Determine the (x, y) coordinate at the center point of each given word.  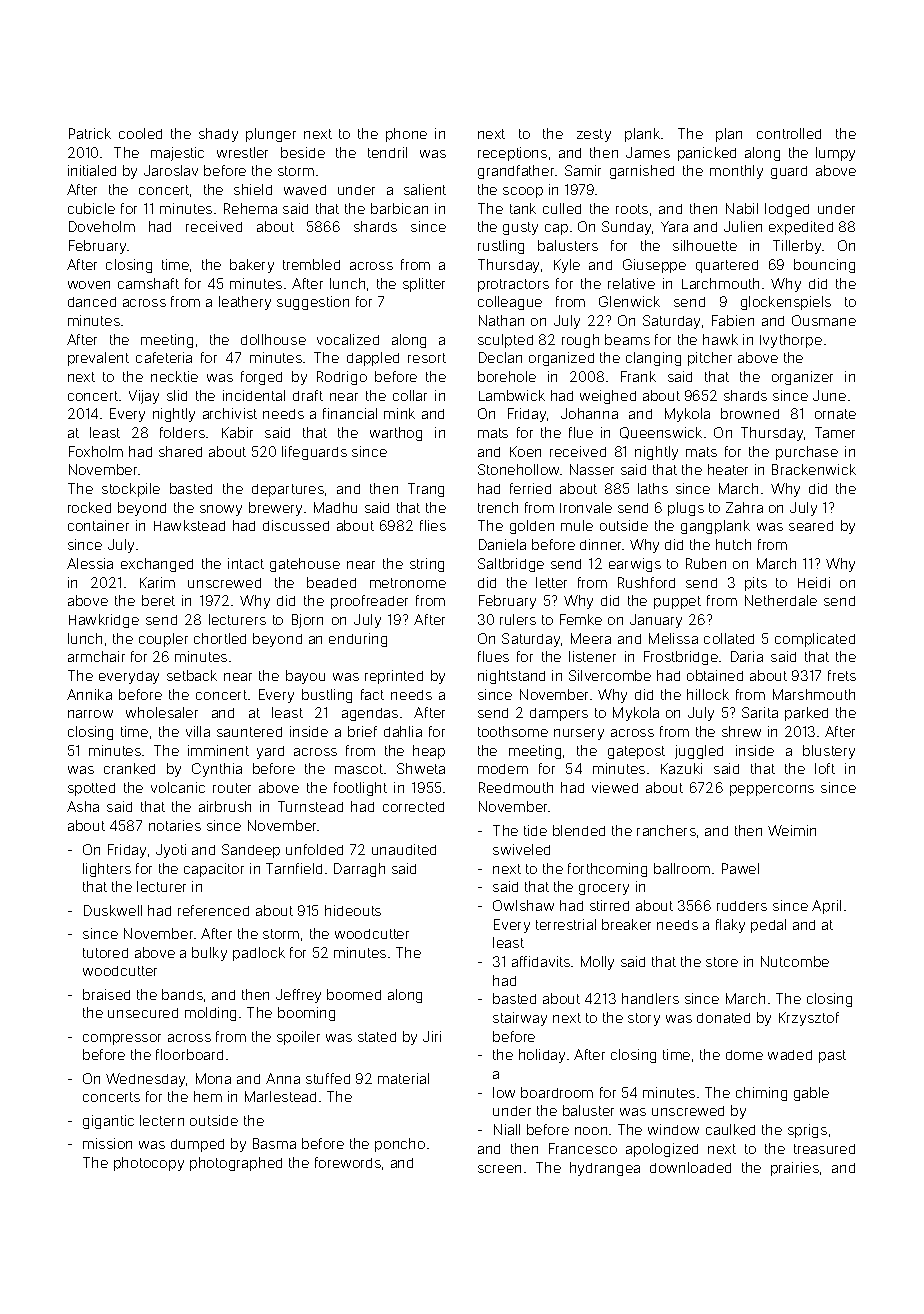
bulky (209, 954)
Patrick (90, 133)
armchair (96, 656)
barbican (399, 208)
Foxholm (96, 451)
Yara (674, 226)
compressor (122, 1039)
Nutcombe (795, 961)
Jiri (432, 1036)
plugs (686, 509)
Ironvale (586, 507)
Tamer (835, 432)
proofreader (369, 602)
